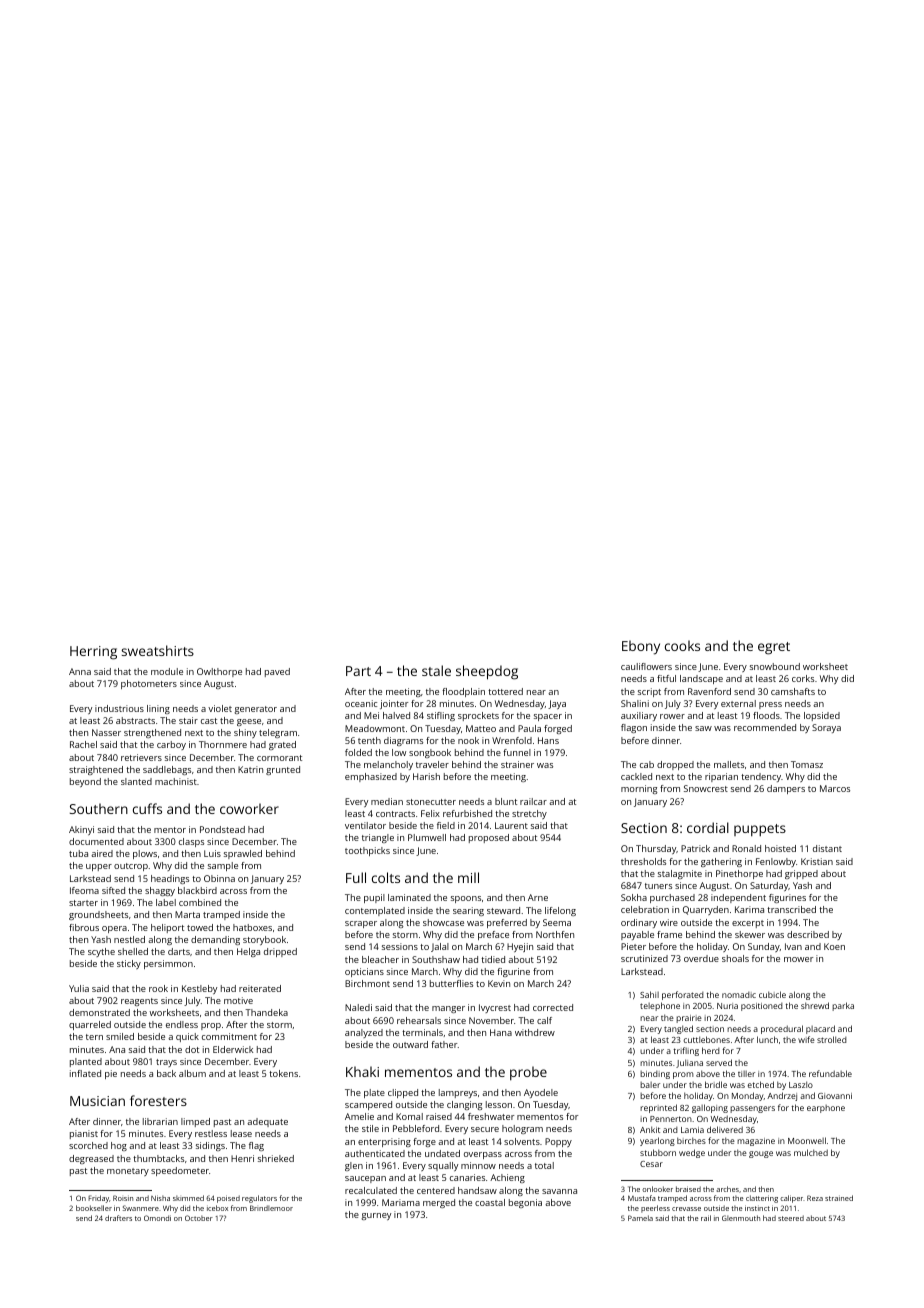 This screenshot has height=1308, width=924. I want to click on peerless, so click(655, 1209).
